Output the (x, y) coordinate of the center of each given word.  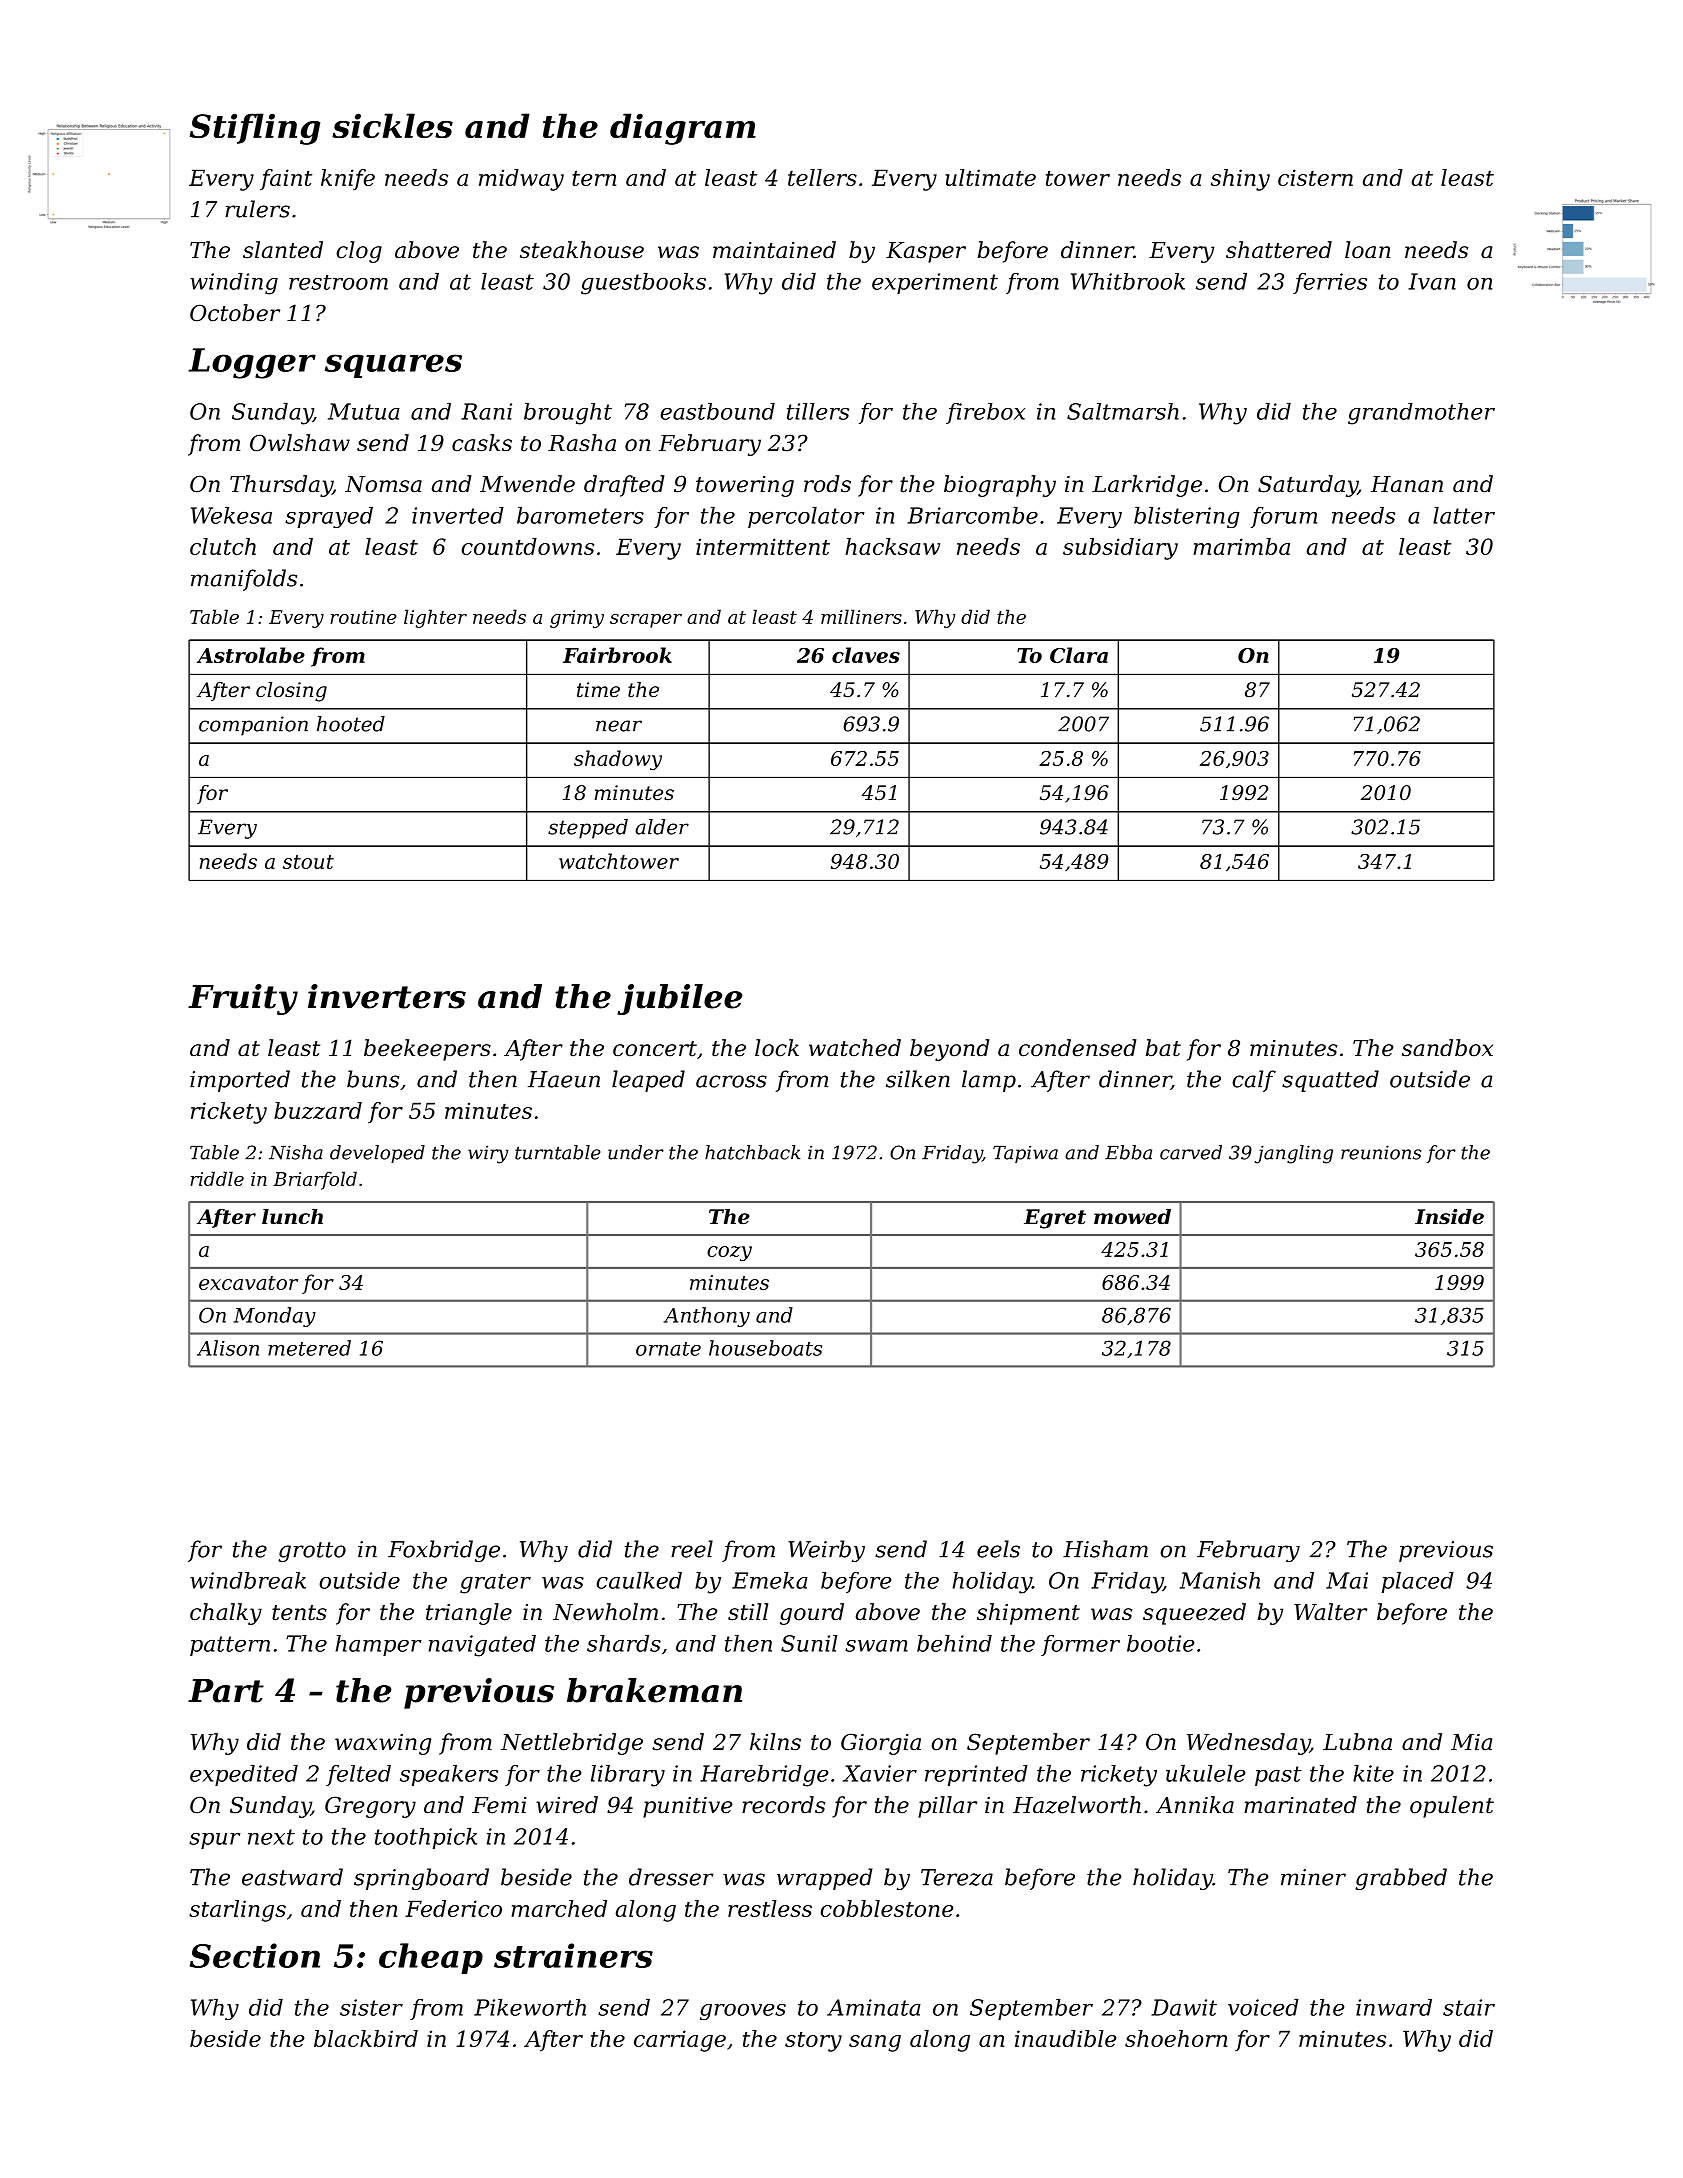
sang (875, 2043)
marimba (1241, 546)
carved (1191, 1152)
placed (1418, 1582)
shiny (1240, 180)
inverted (458, 515)
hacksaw (892, 546)
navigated (482, 1646)
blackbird (366, 2038)
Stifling (255, 129)
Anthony (707, 1317)
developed (377, 1154)
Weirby (826, 1551)
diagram (683, 129)
